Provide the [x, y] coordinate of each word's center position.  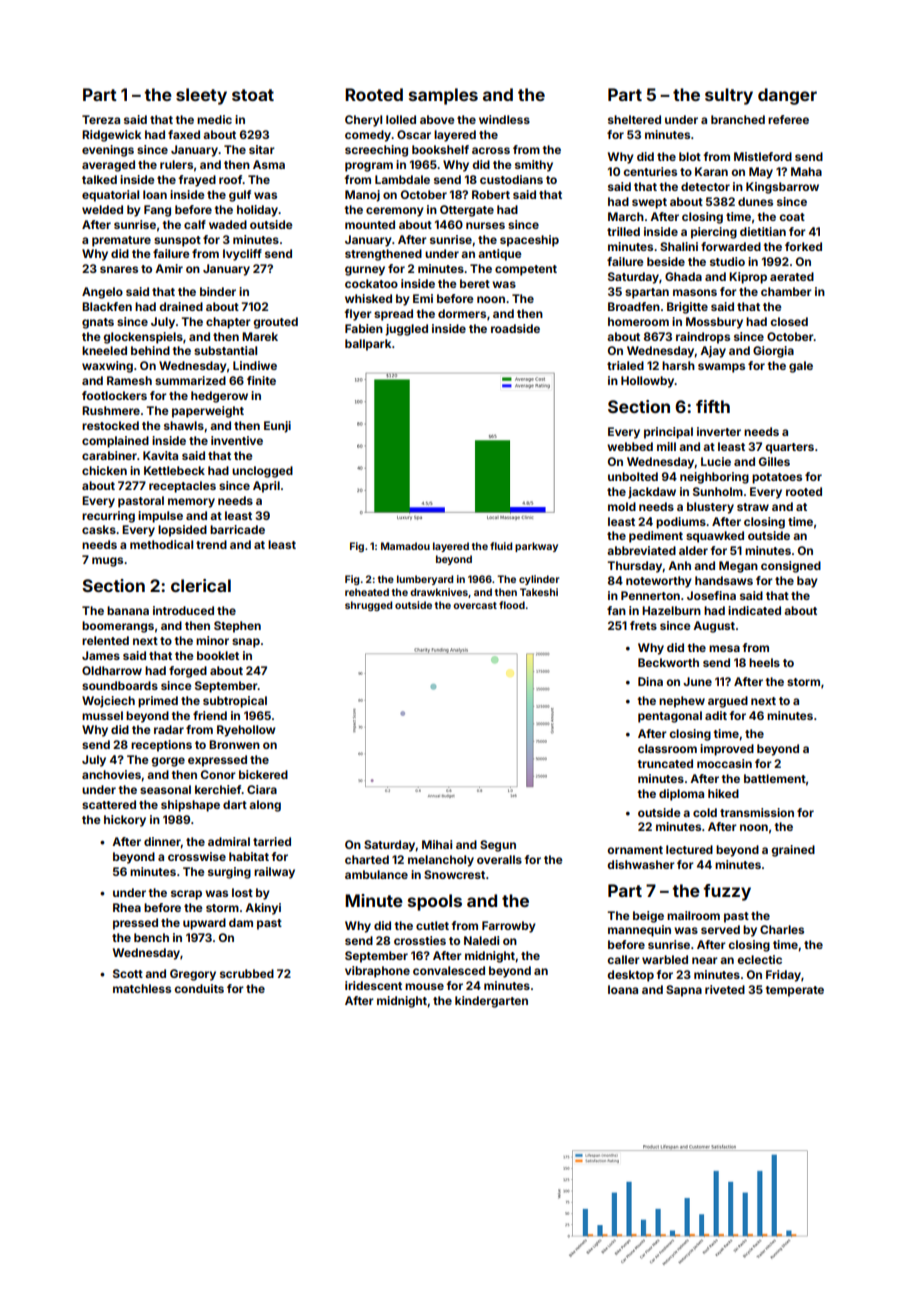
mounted [370, 224]
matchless [142, 988]
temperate [794, 991]
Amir [169, 268]
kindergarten [491, 1002]
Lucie [716, 461]
